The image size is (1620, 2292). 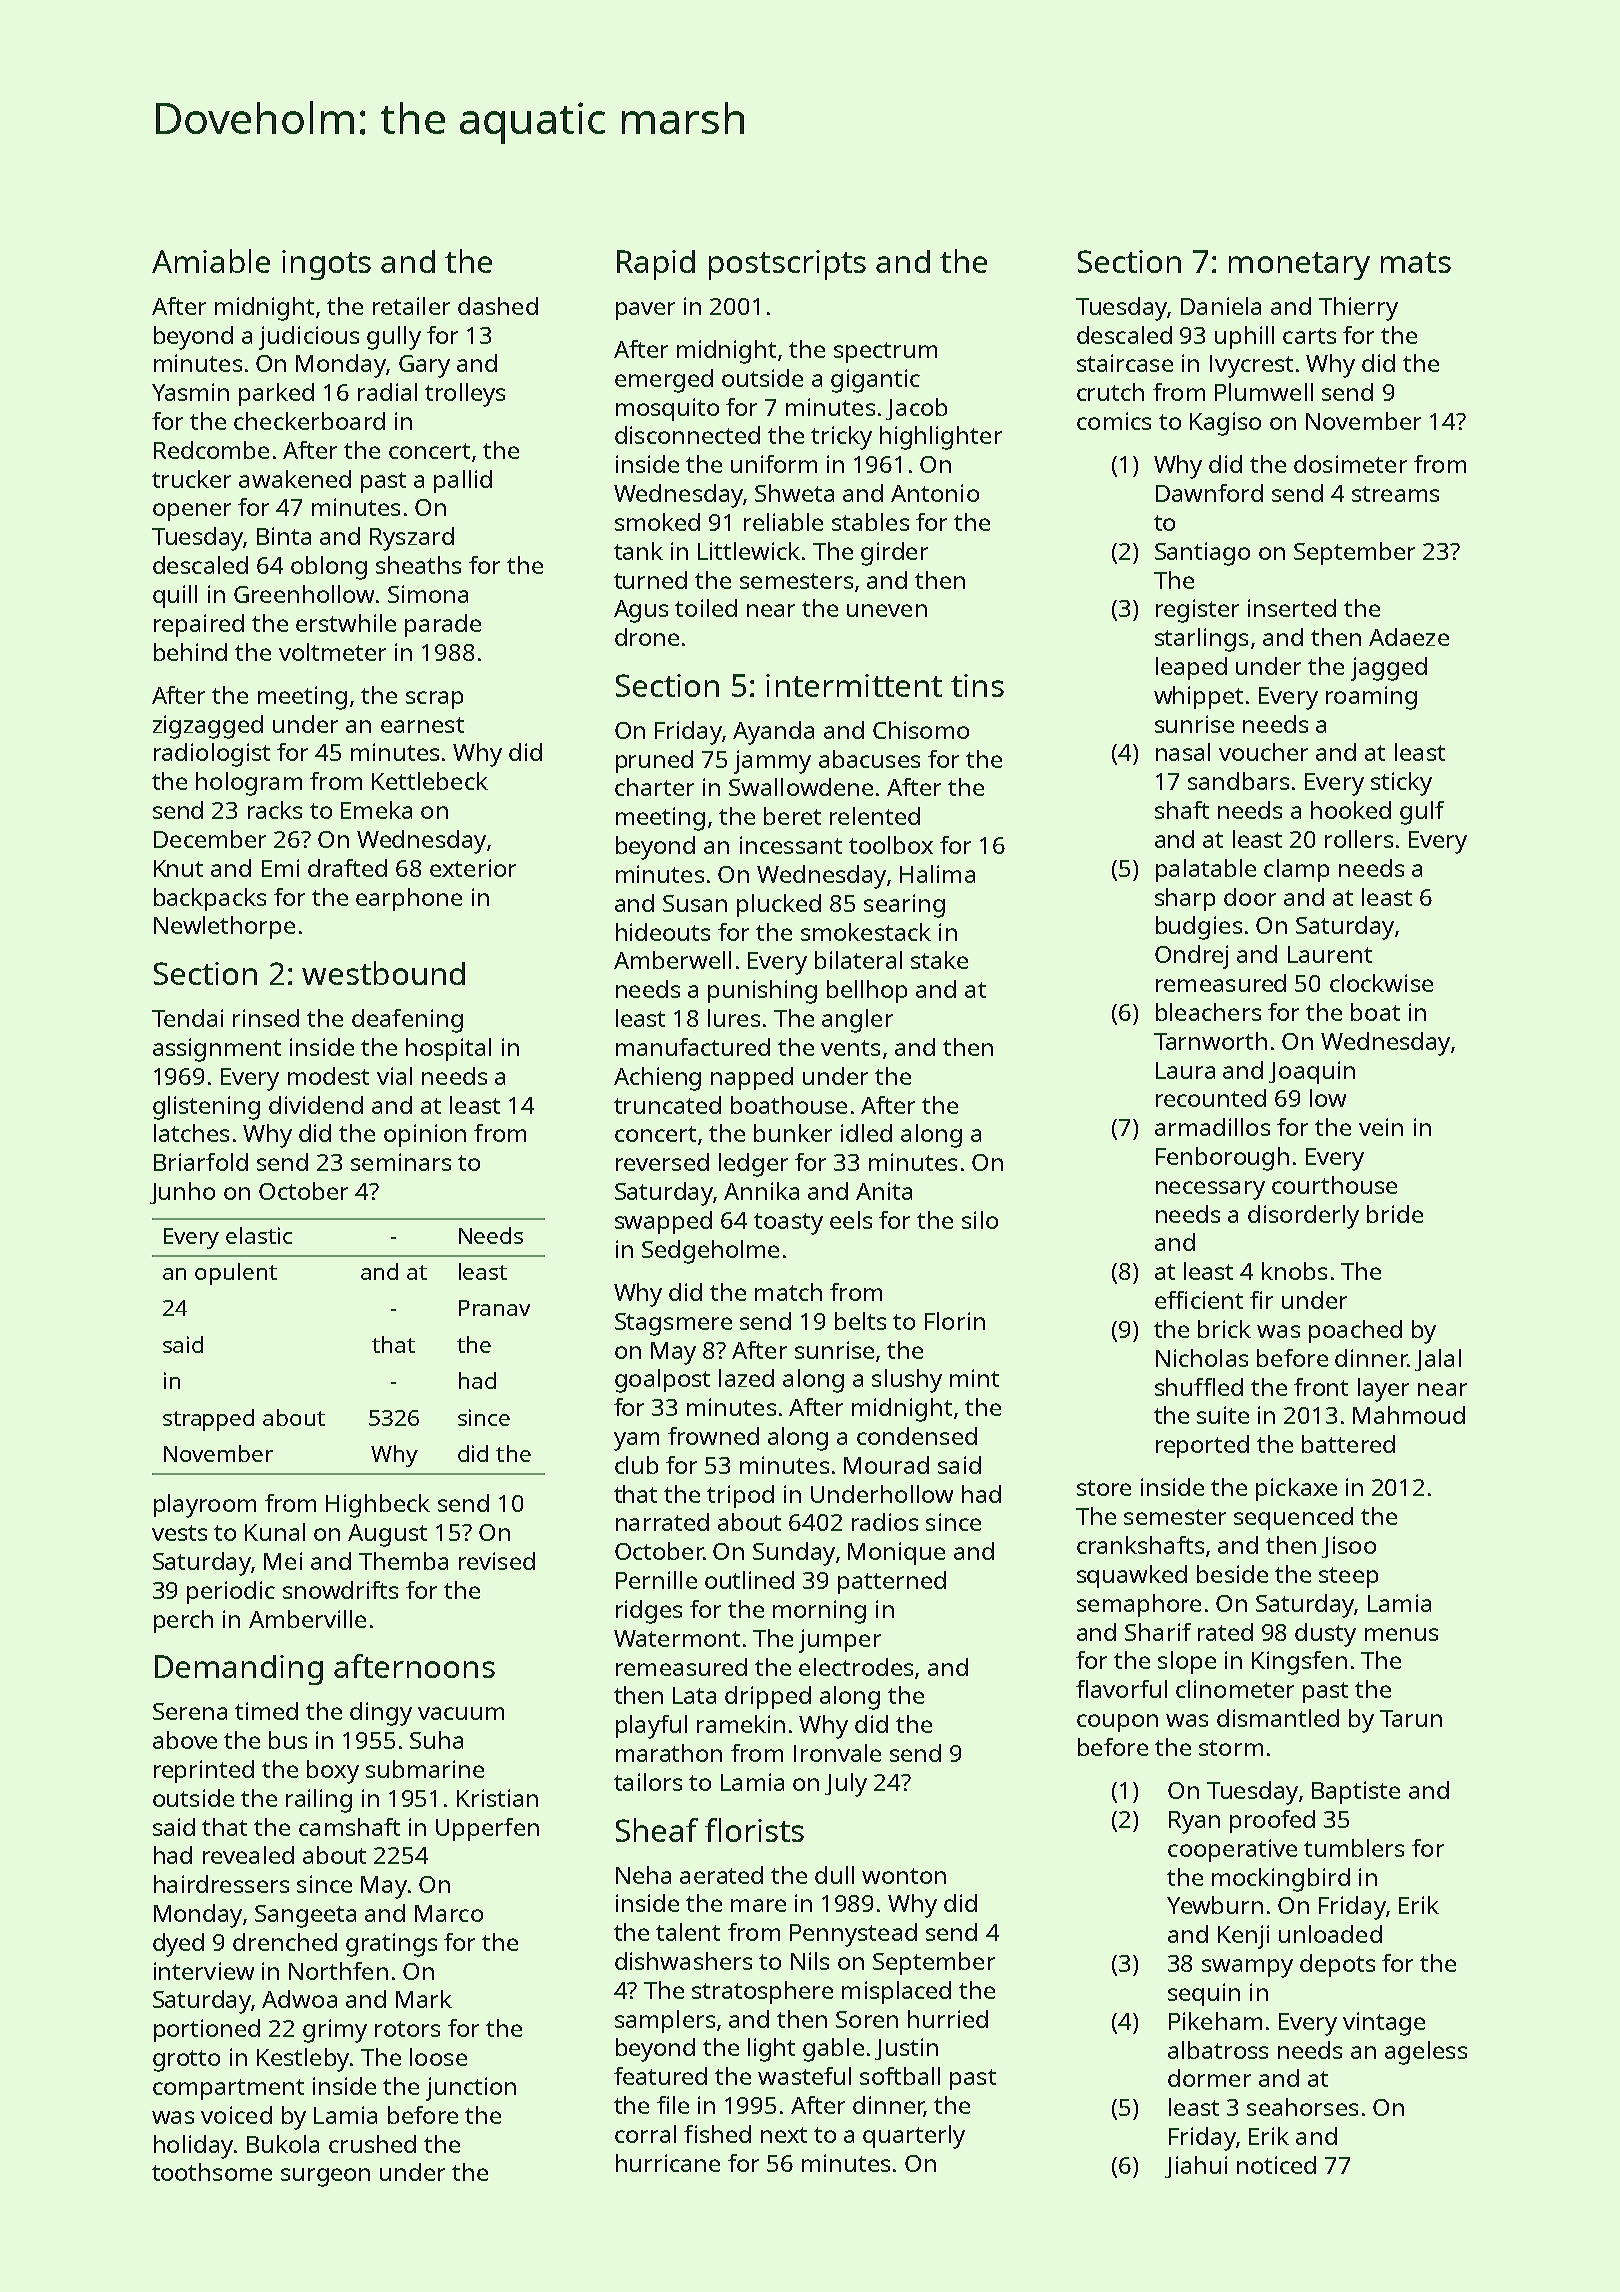 What do you see at coordinates (937, 874) in the screenshot?
I see `Halima` at bounding box center [937, 874].
